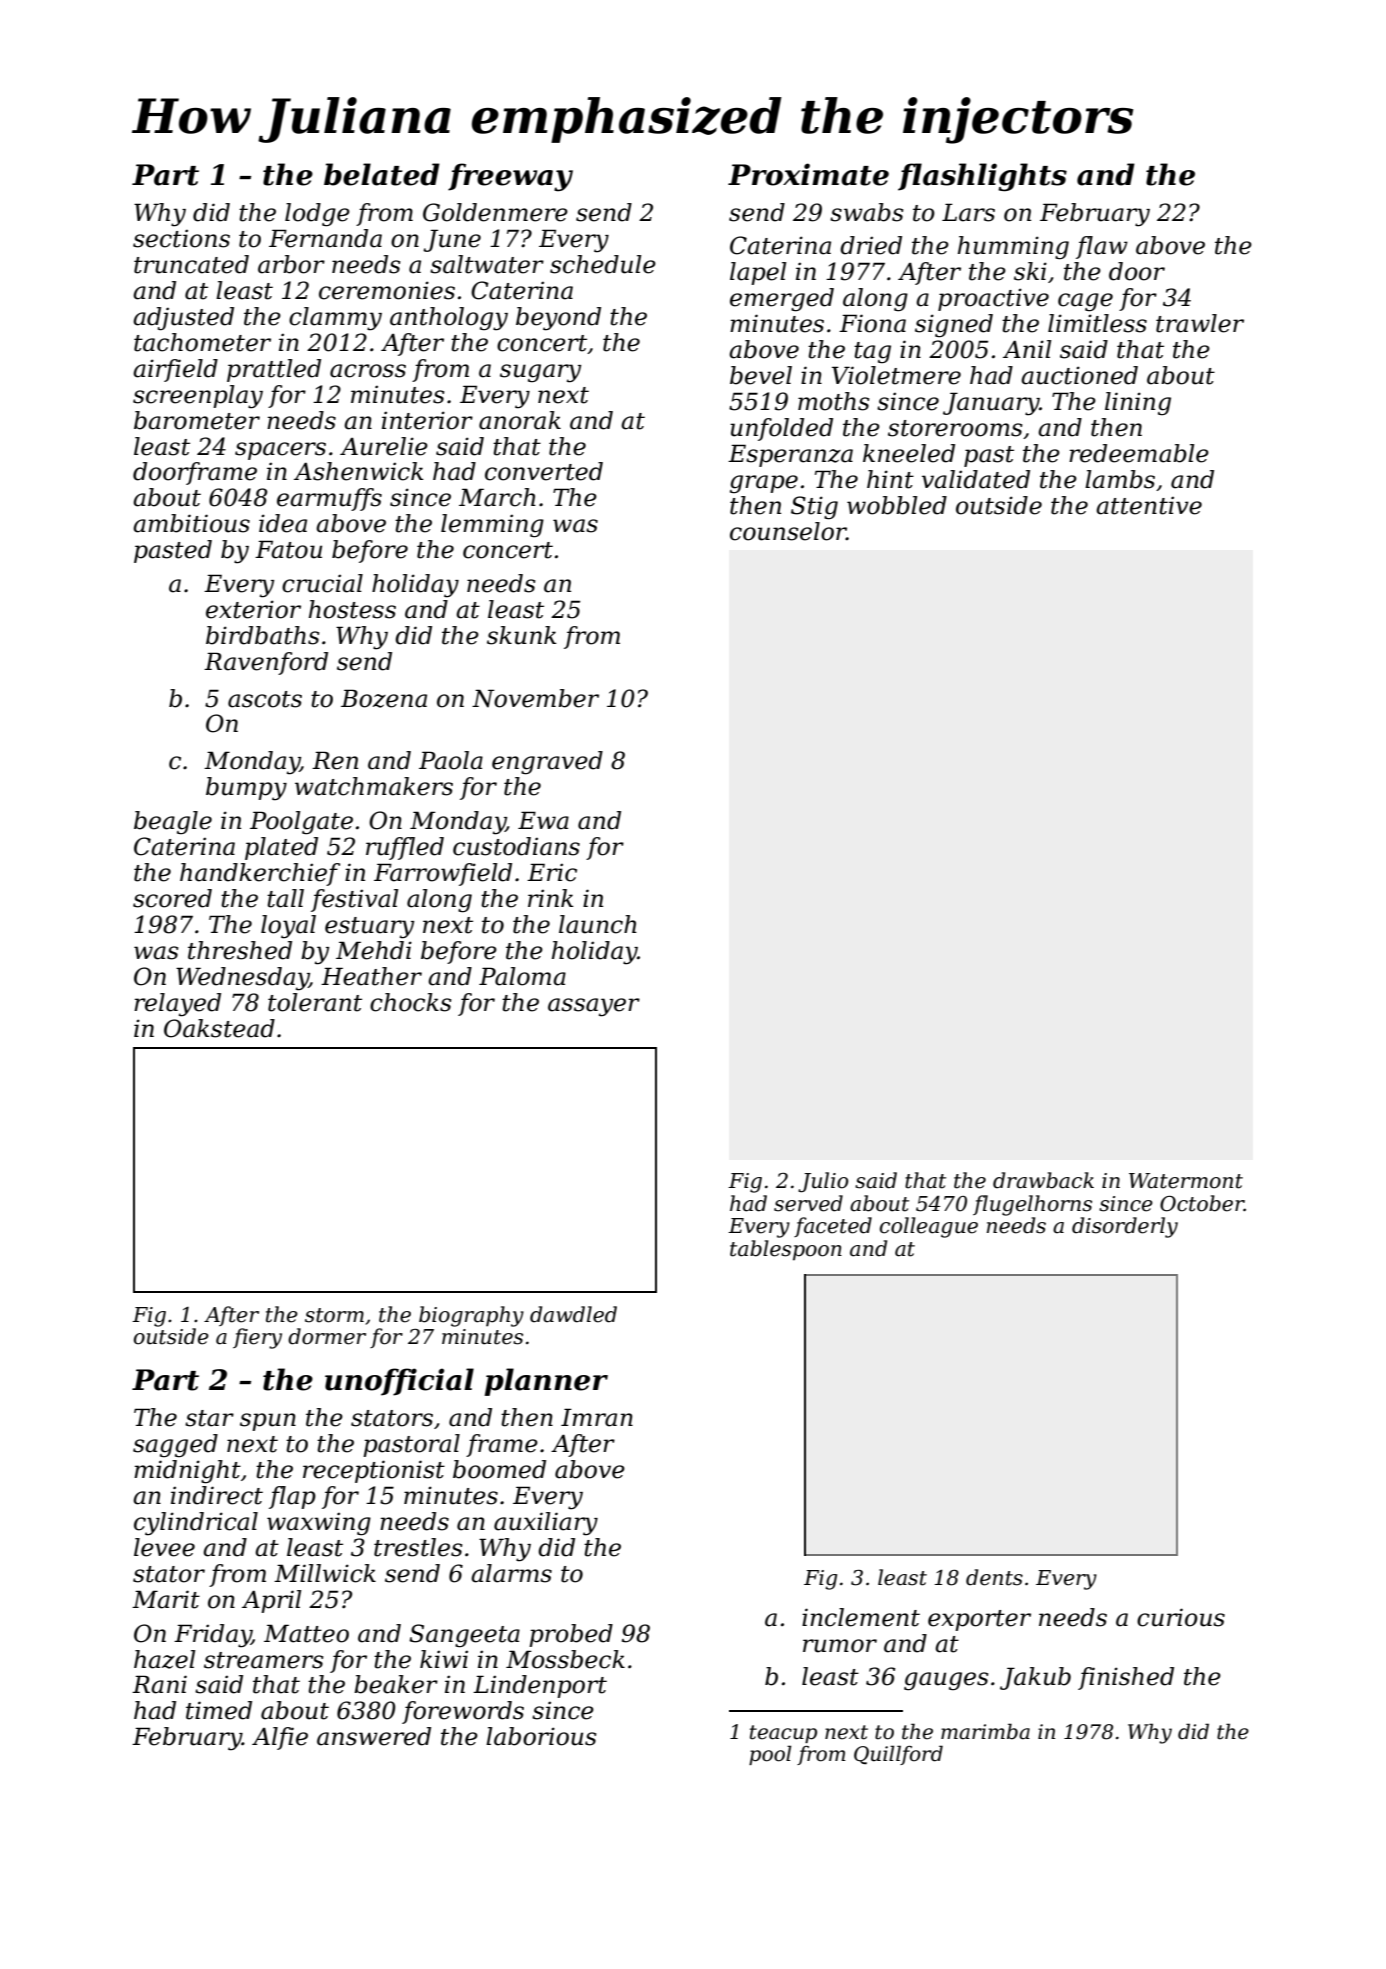 The width and height of the screenshot is (1386, 1969). What do you see at coordinates (598, 924) in the screenshot?
I see `launch` at bounding box center [598, 924].
